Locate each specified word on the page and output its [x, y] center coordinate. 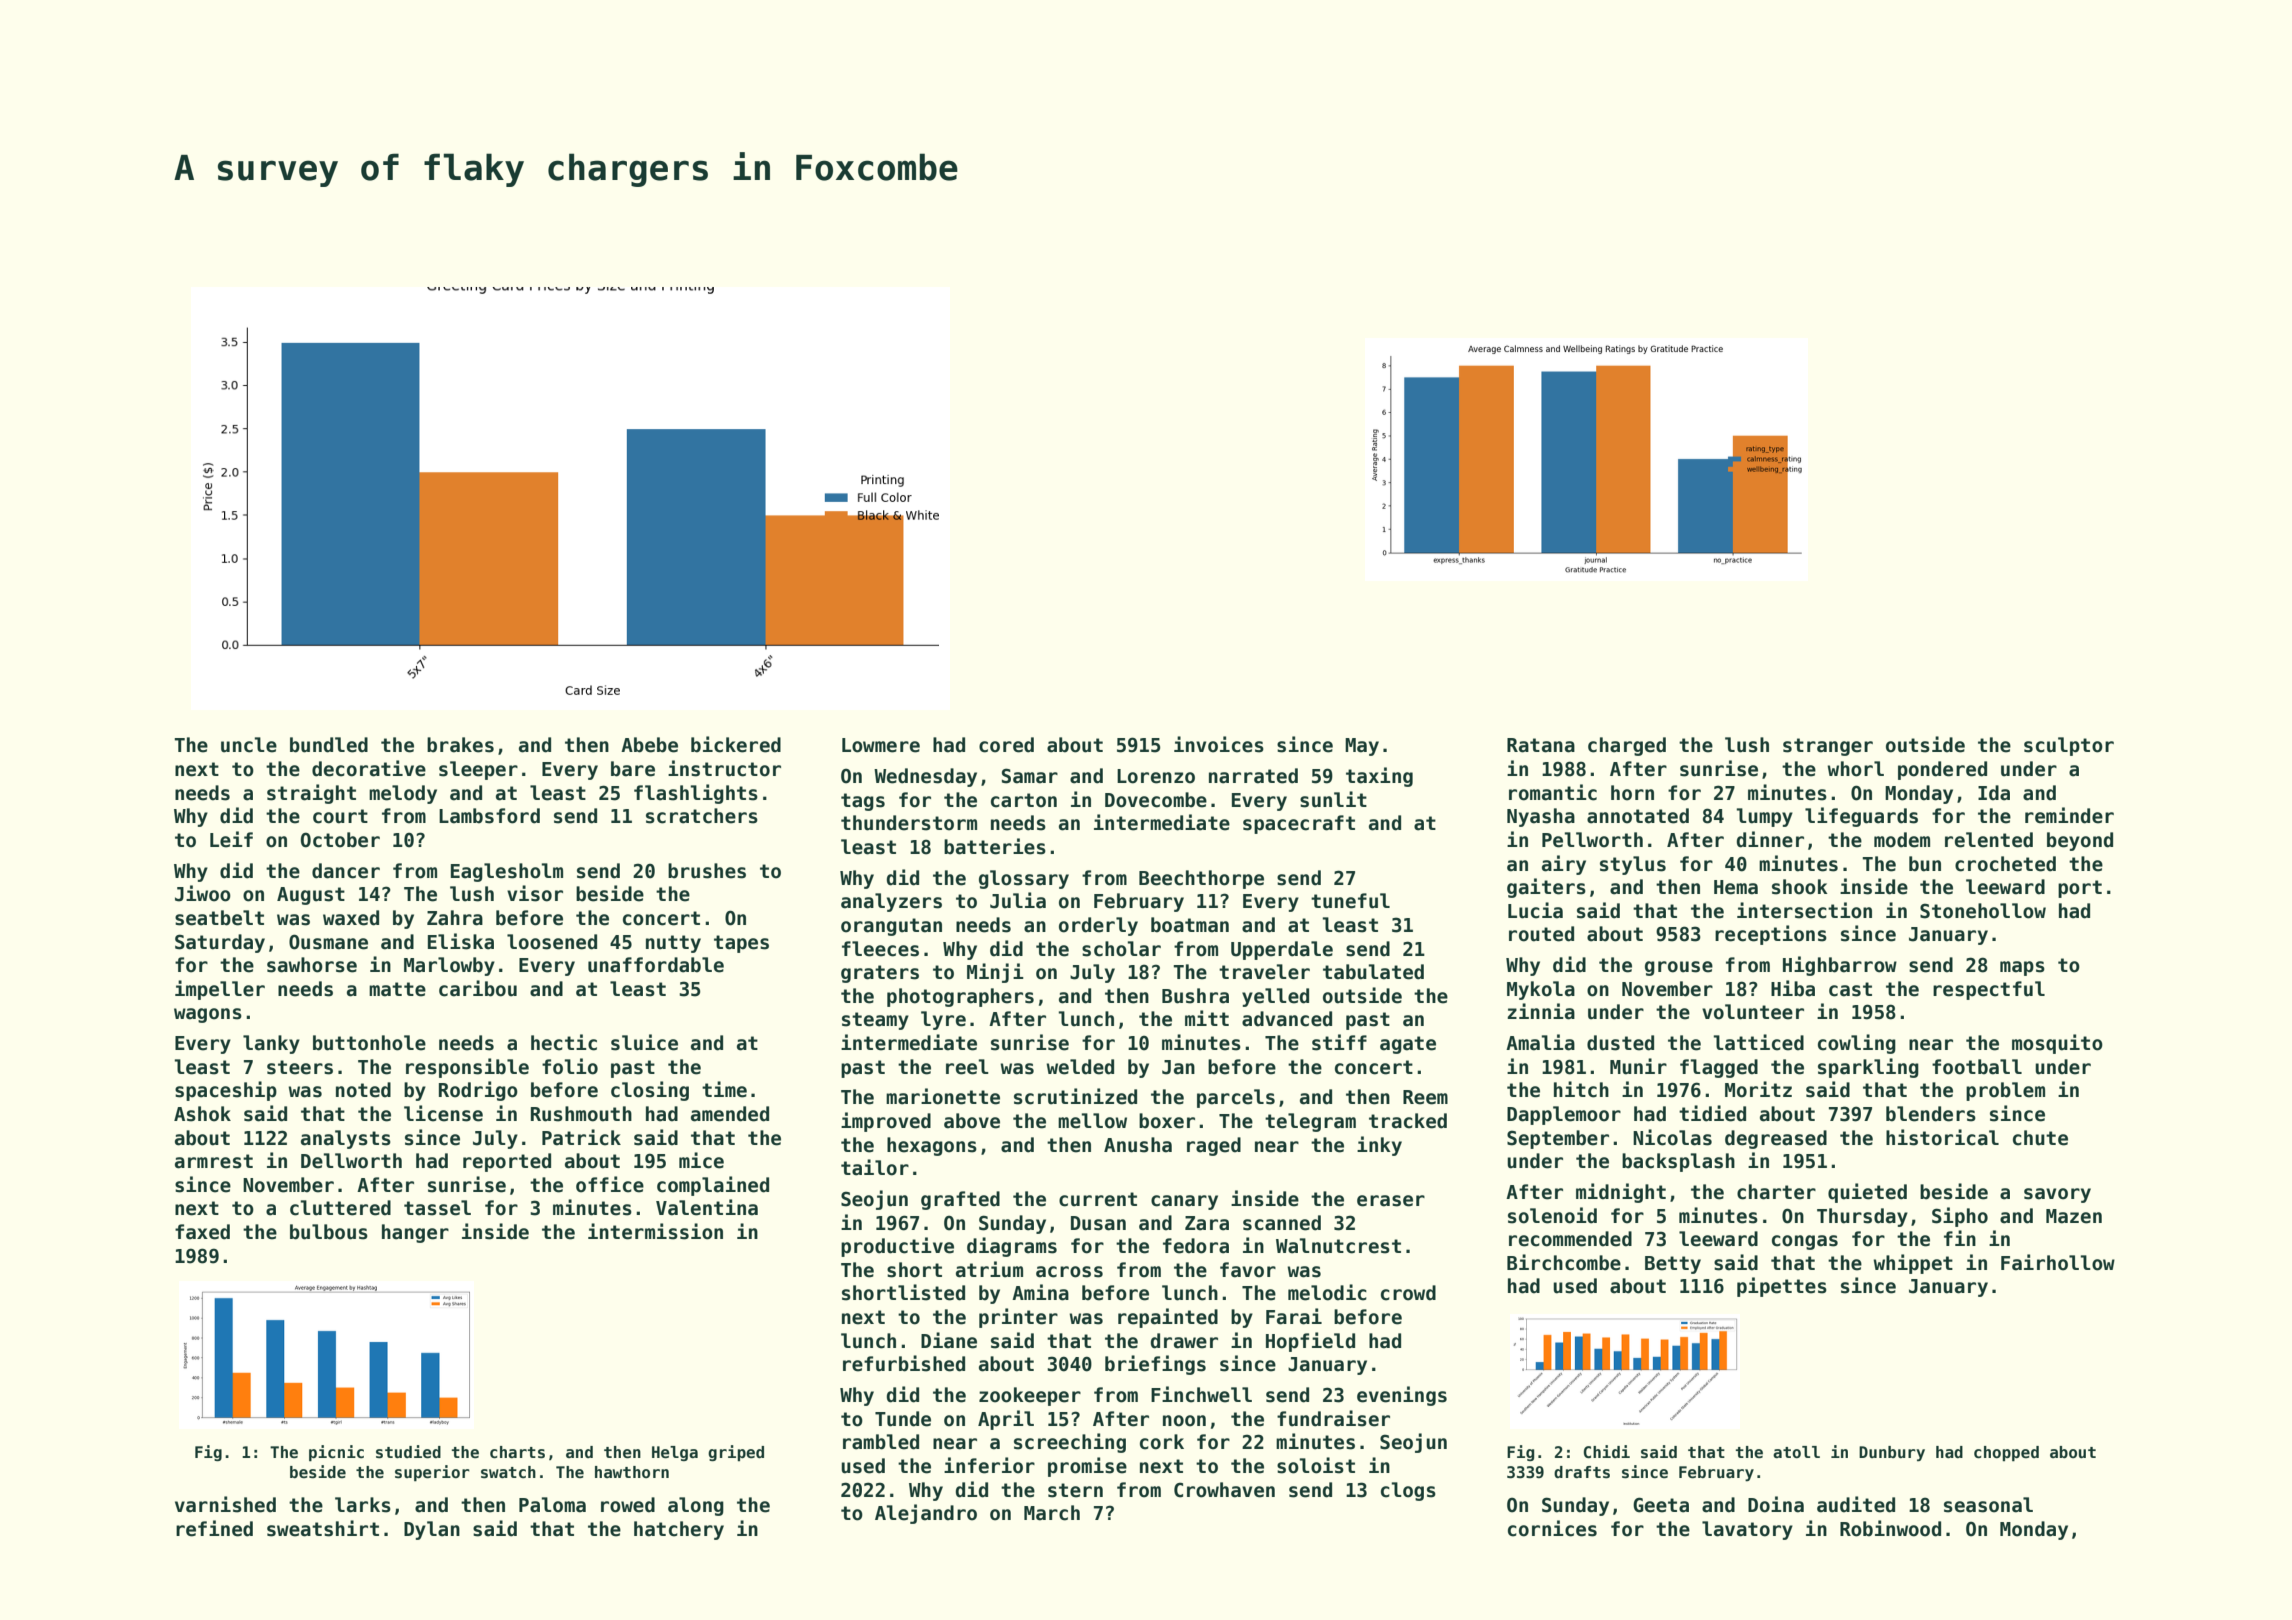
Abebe [649, 745]
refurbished [904, 1363]
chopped [2006, 1454]
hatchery [679, 1530]
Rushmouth [581, 1114]
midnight [1621, 1193]
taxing [1379, 777]
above [972, 1121]
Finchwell [1201, 1394]
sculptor [2069, 746]
